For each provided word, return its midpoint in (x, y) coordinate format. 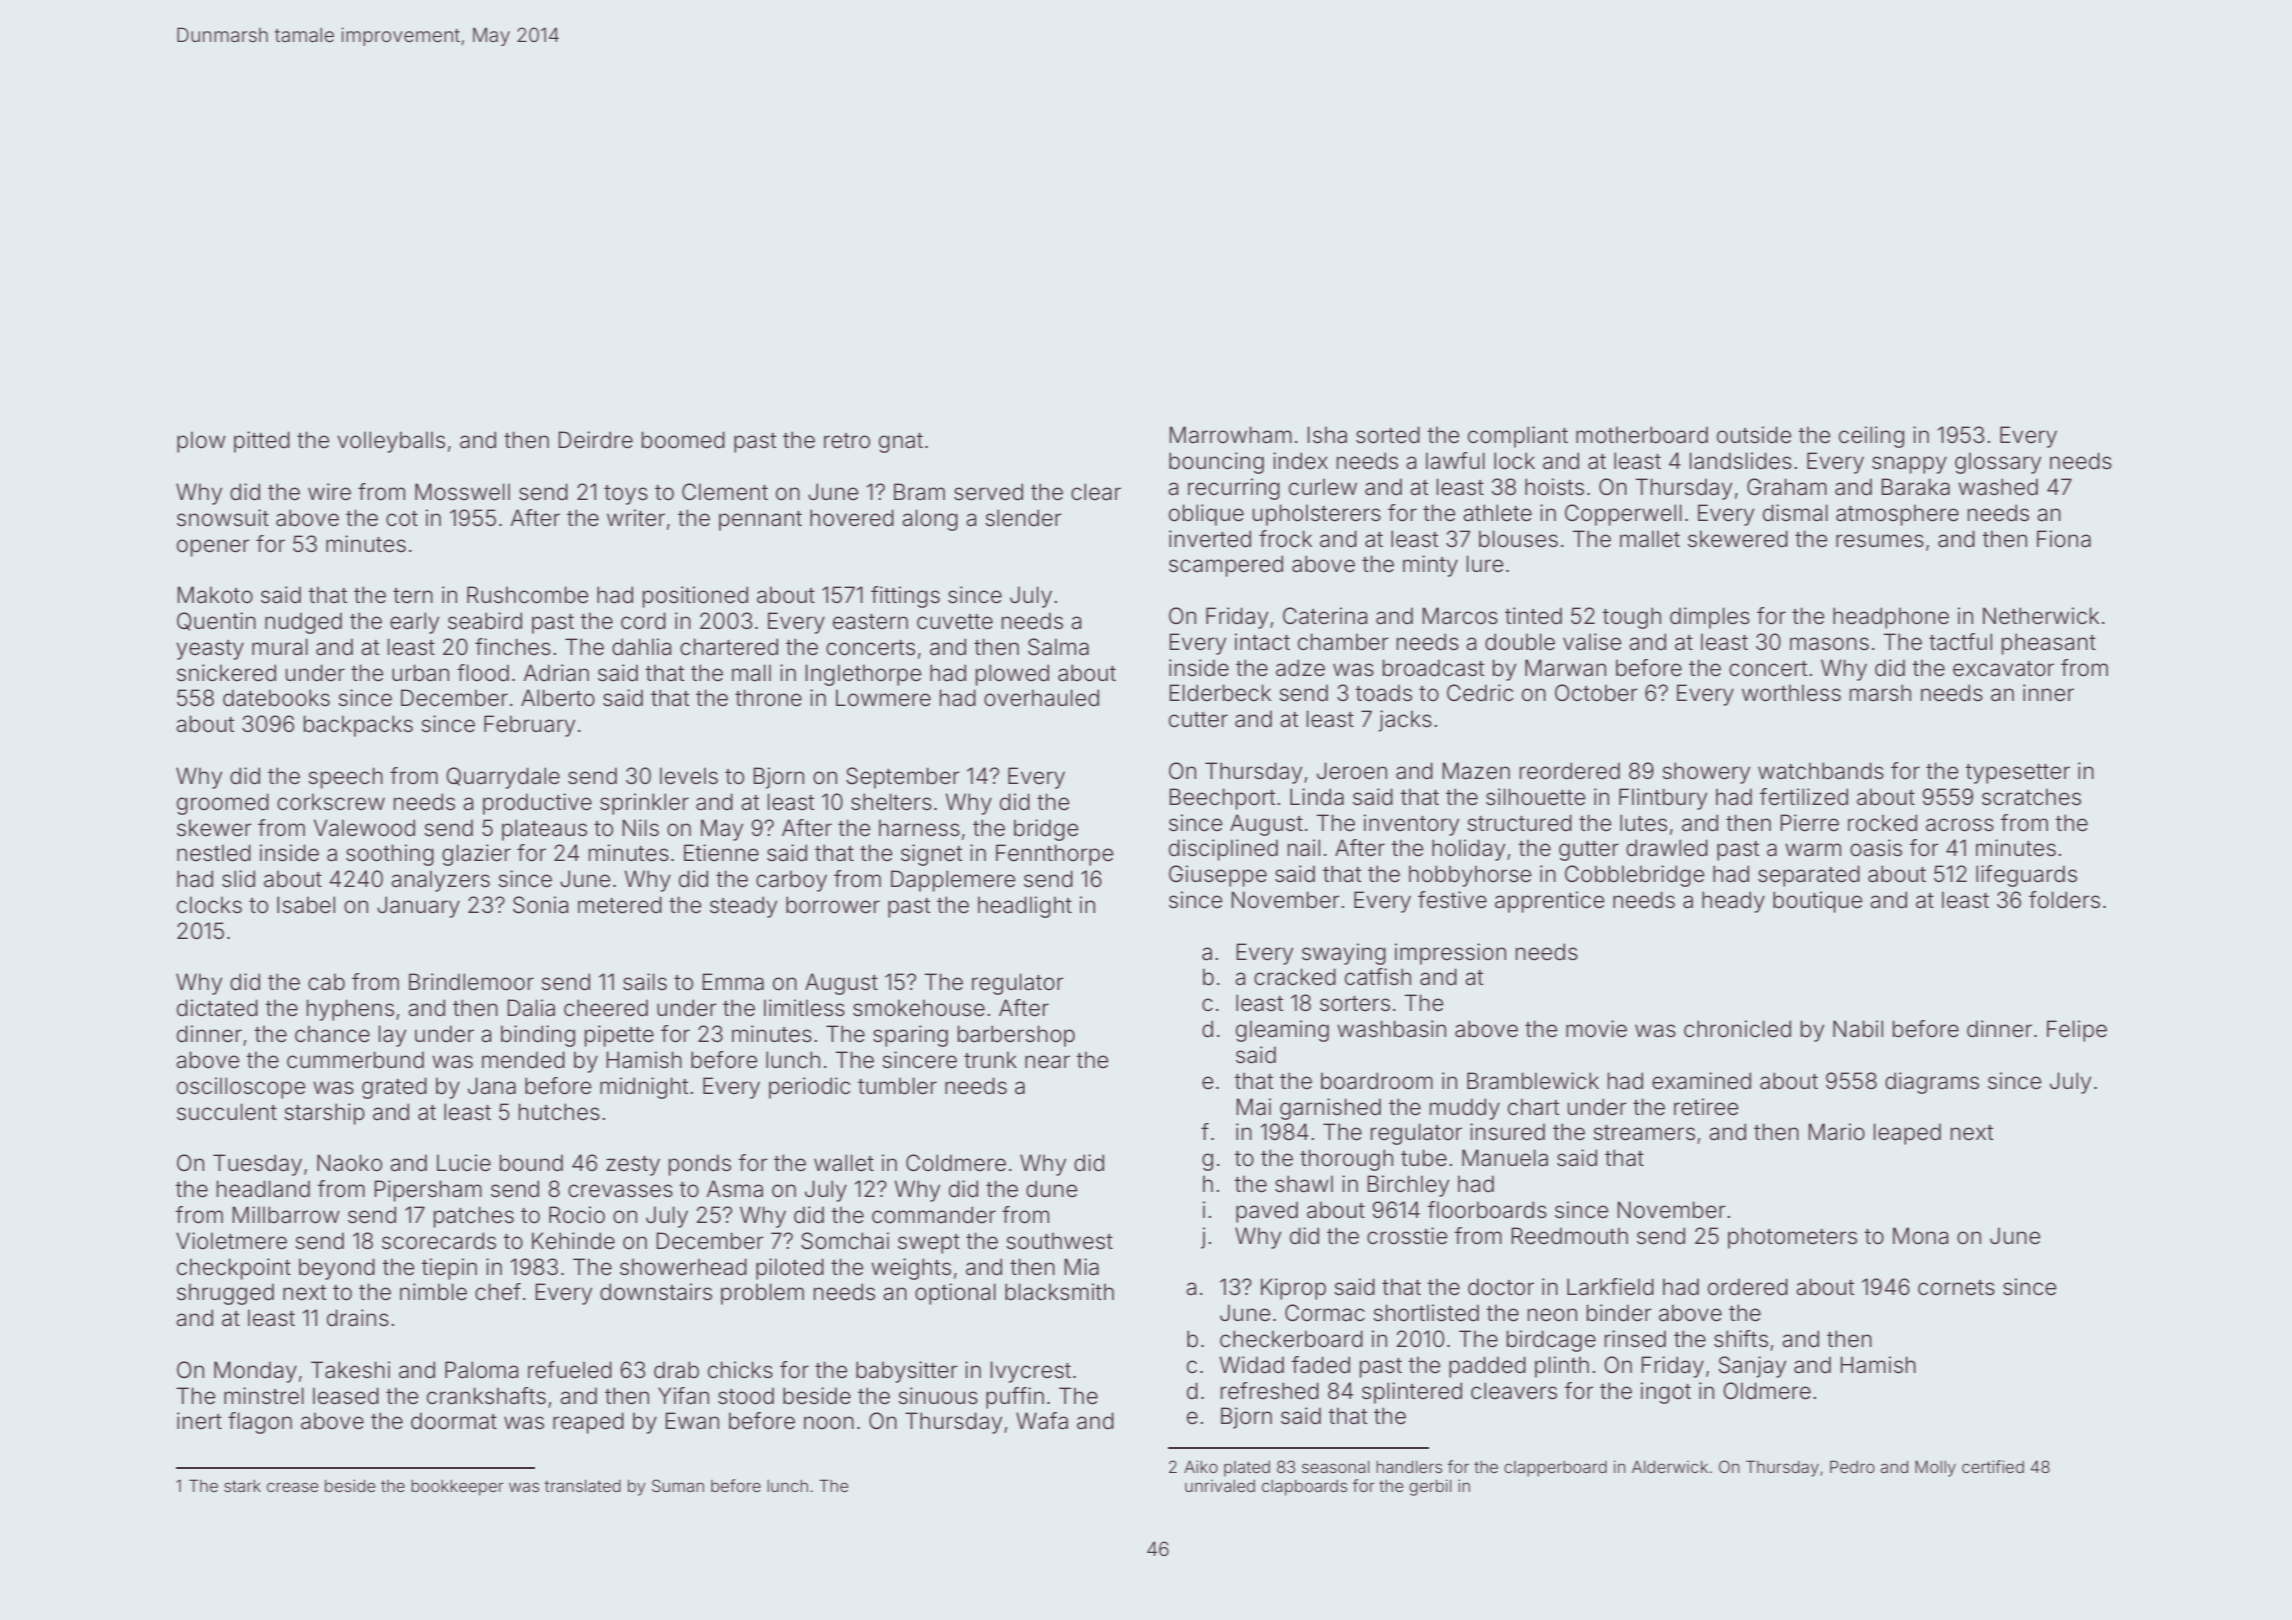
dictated (217, 1008)
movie (1596, 1029)
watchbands (1821, 771)
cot (402, 519)
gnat (901, 443)
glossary (1998, 463)
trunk (990, 1059)
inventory (1411, 825)
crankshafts (486, 1396)
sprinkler (644, 804)
